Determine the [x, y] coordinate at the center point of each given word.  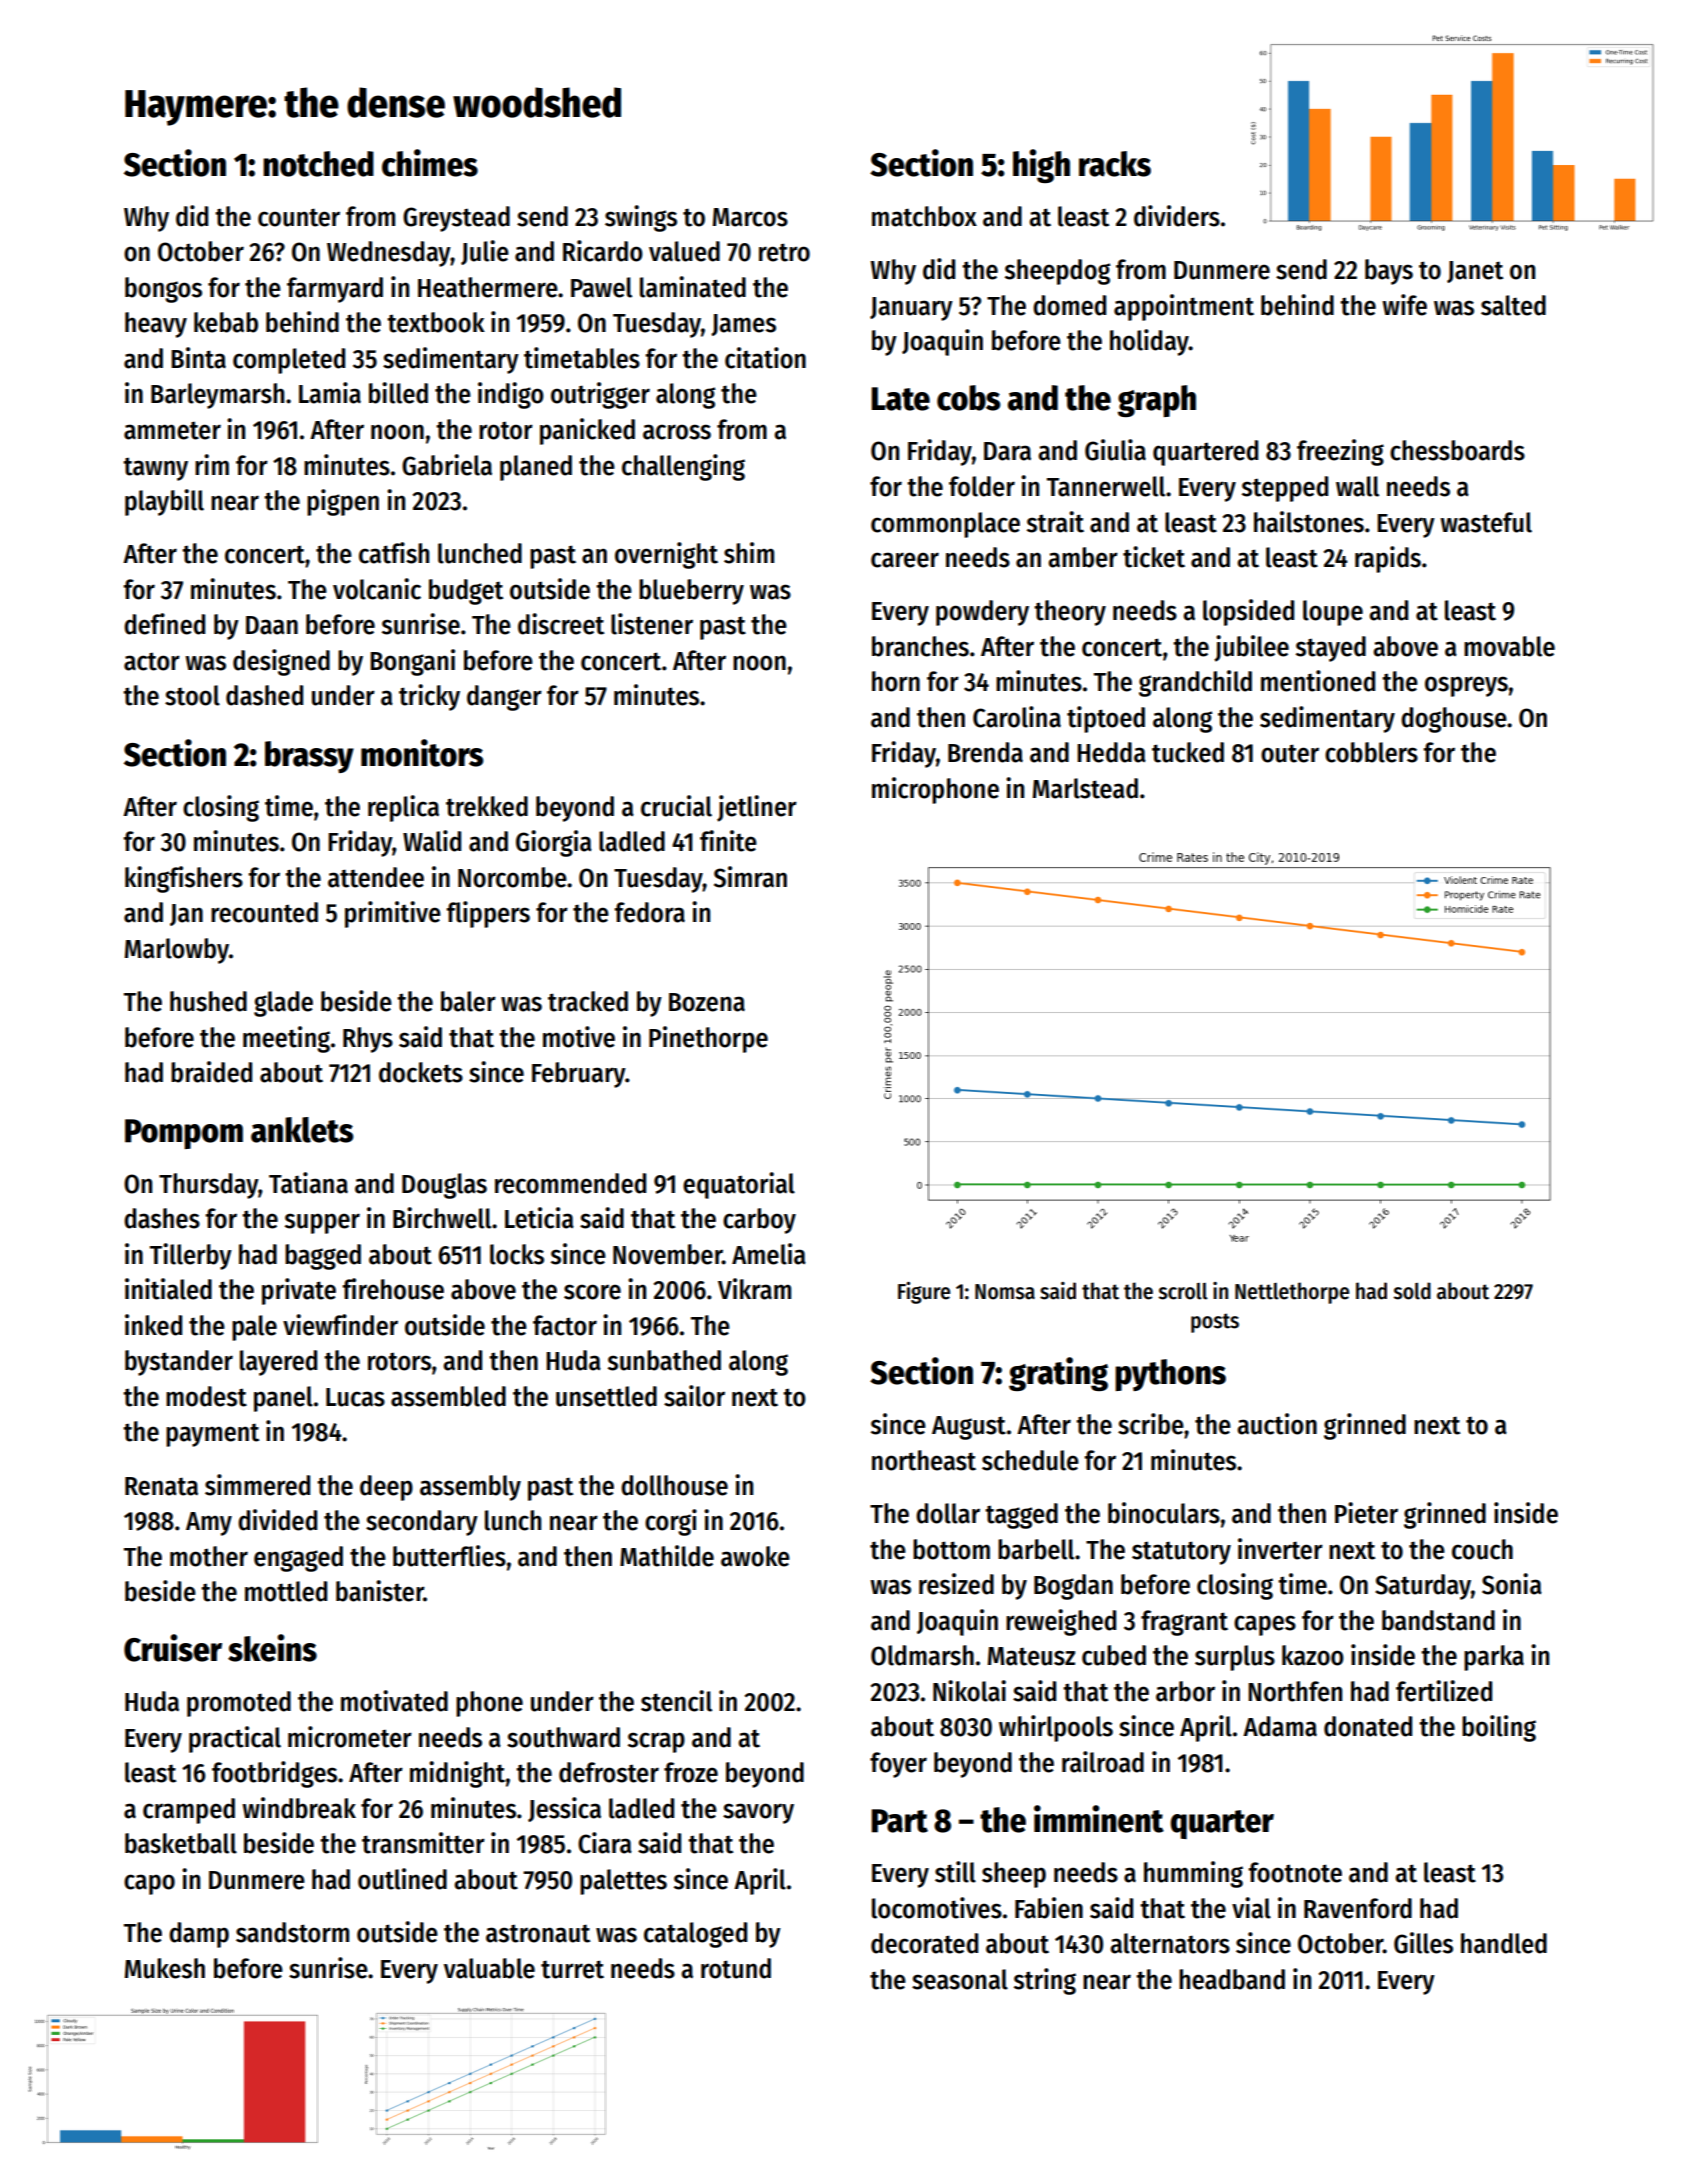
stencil [676, 1701]
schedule [1030, 1460]
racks [1115, 164]
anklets [302, 1130]
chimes [430, 163]
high [1041, 166]
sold [1412, 1291]
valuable [489, 1968]
